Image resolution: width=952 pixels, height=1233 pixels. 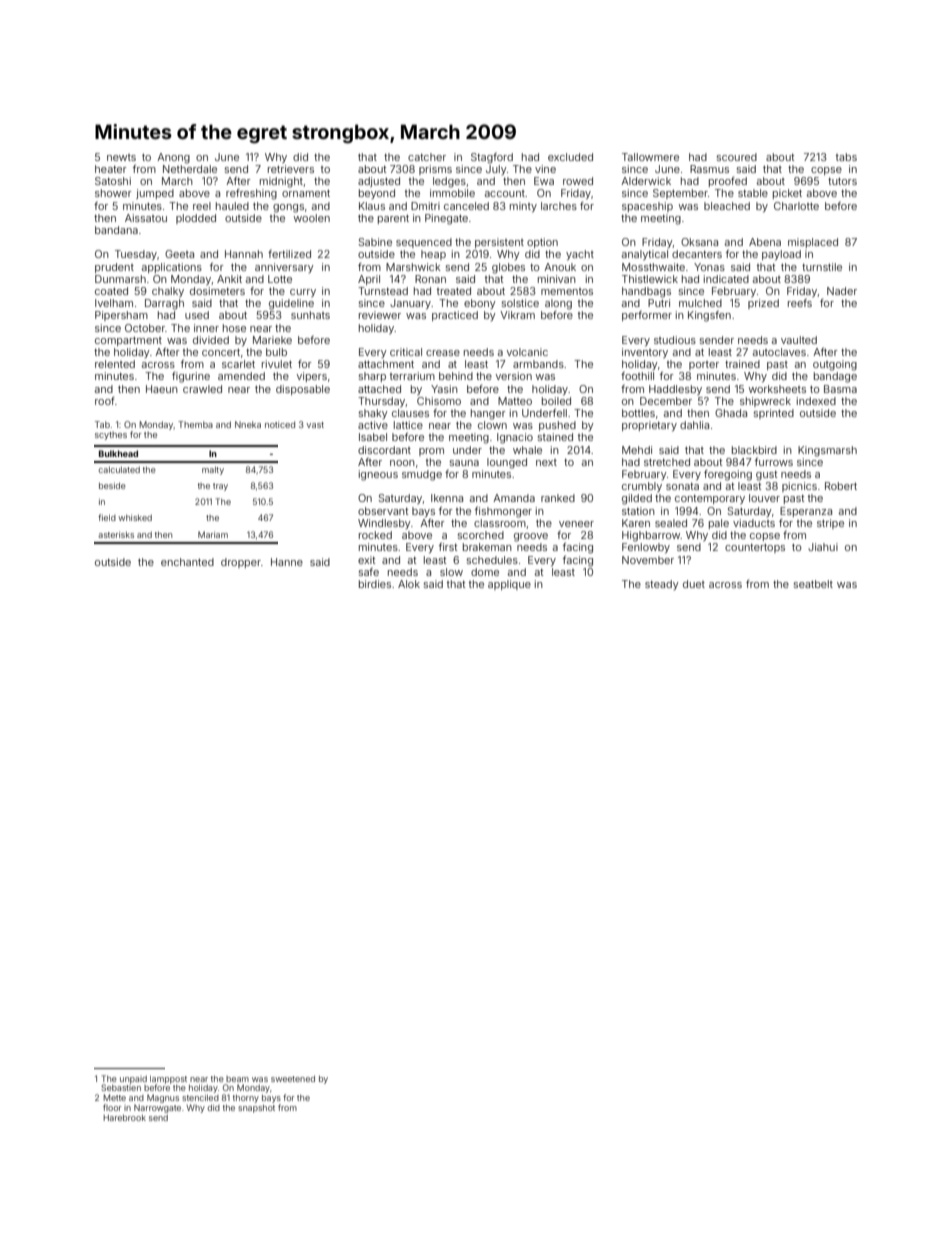 I want to click on Hannah, so click(x=244, y=254).
